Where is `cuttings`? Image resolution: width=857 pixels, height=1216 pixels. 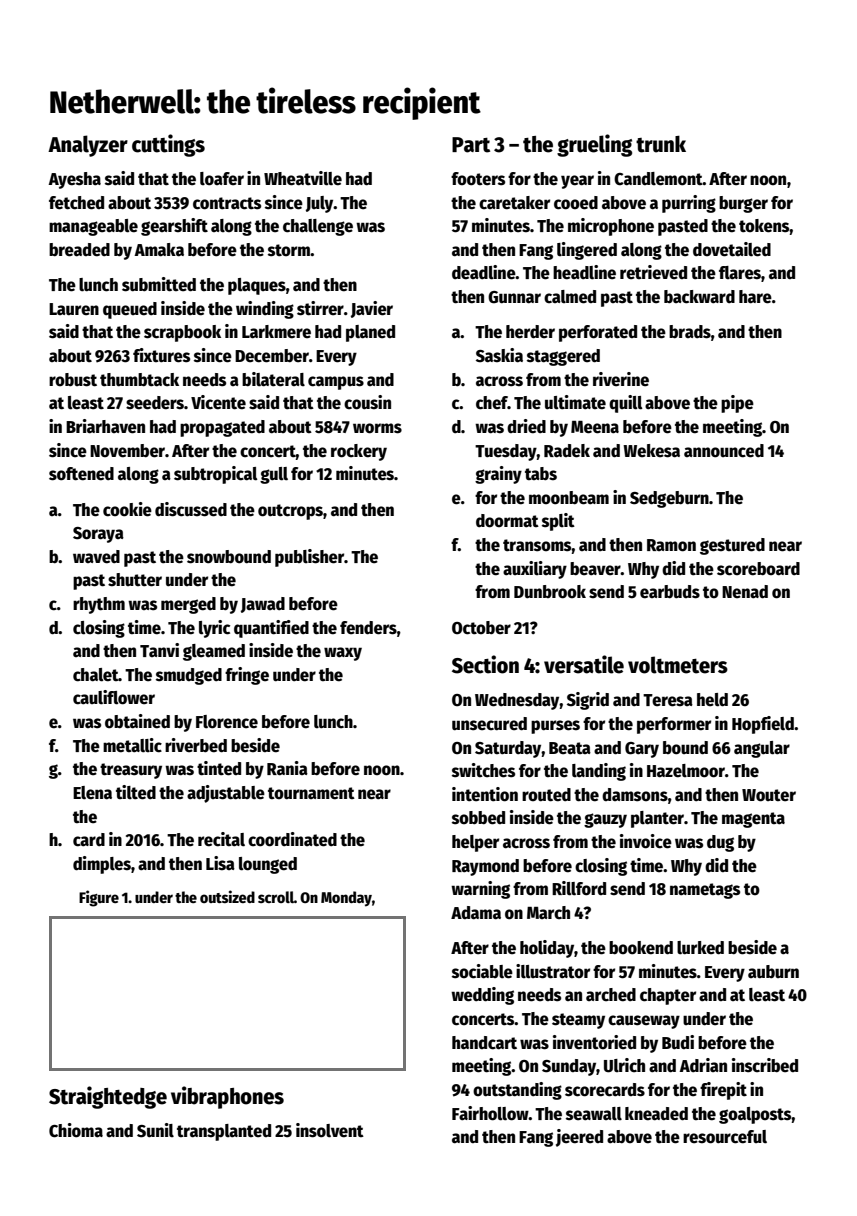
cuttings is located at coordinates (168, 145).
